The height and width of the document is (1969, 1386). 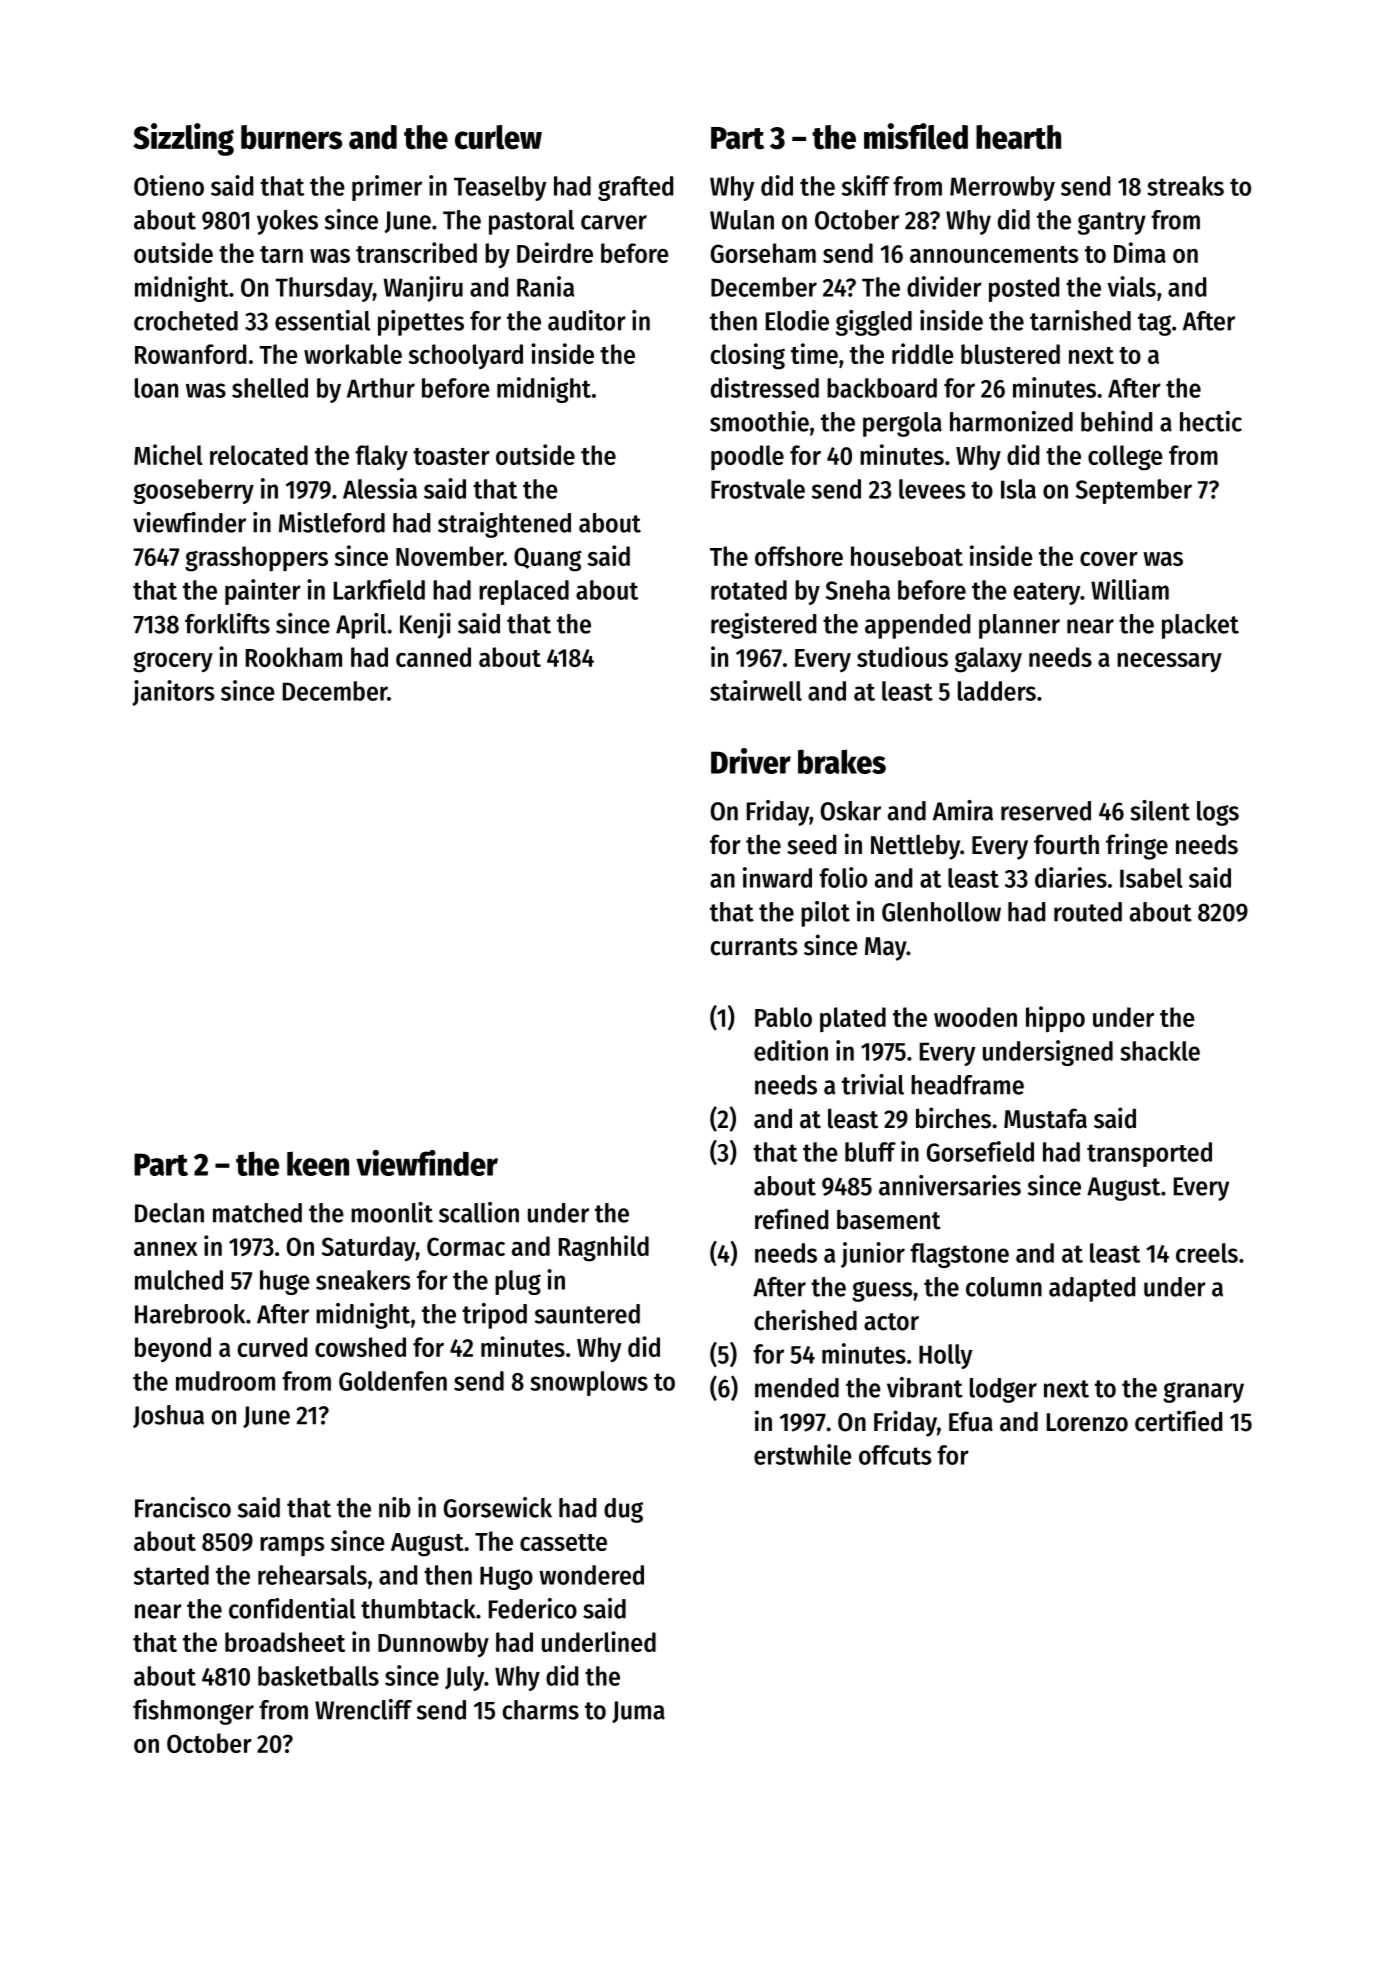 What do you see at coordinates (635, 188) in the document?
I see `grafted` at bounding box center [635, 188].
